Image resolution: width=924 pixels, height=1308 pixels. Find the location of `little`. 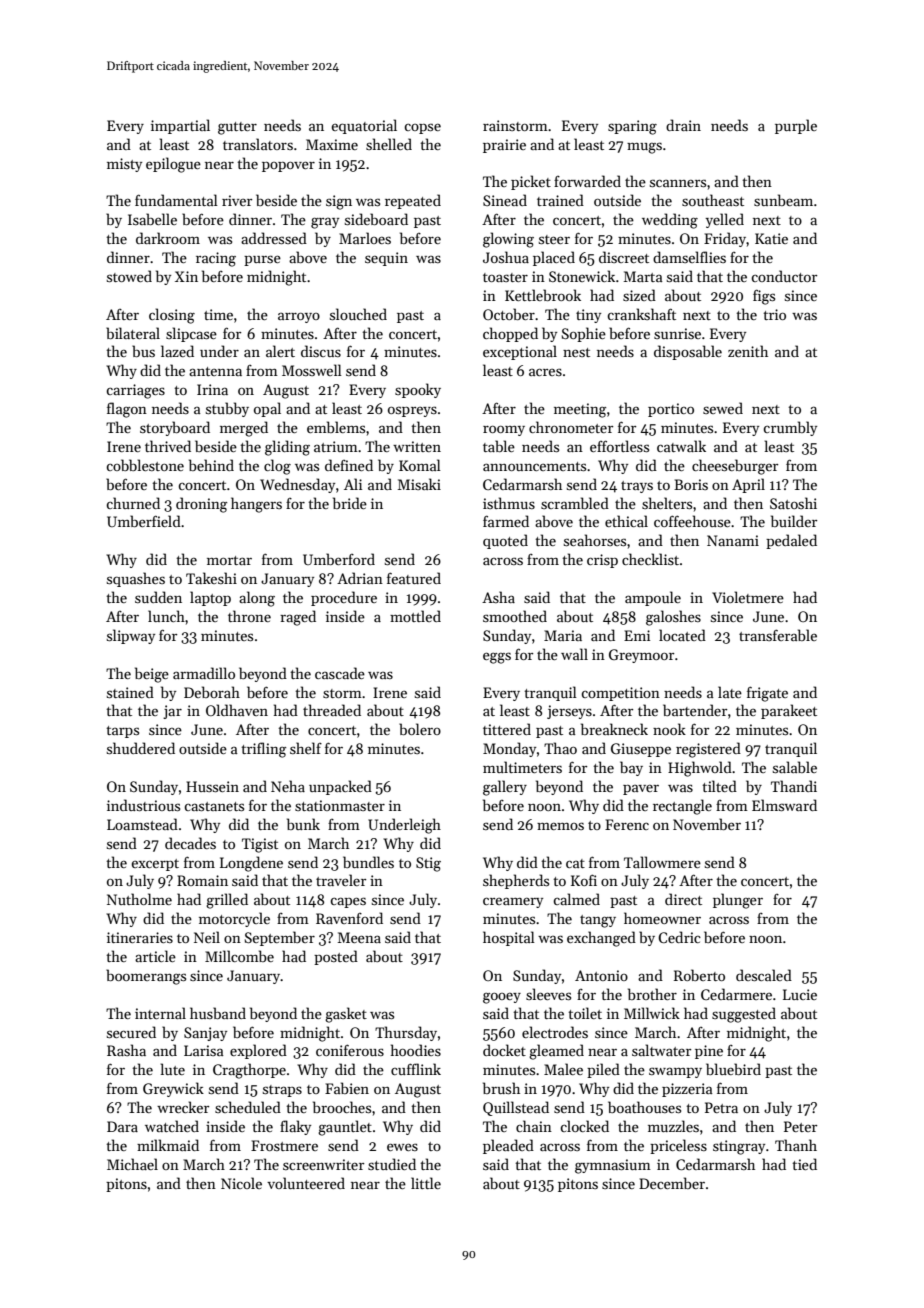

little is located at coordinates (426, 1183).
